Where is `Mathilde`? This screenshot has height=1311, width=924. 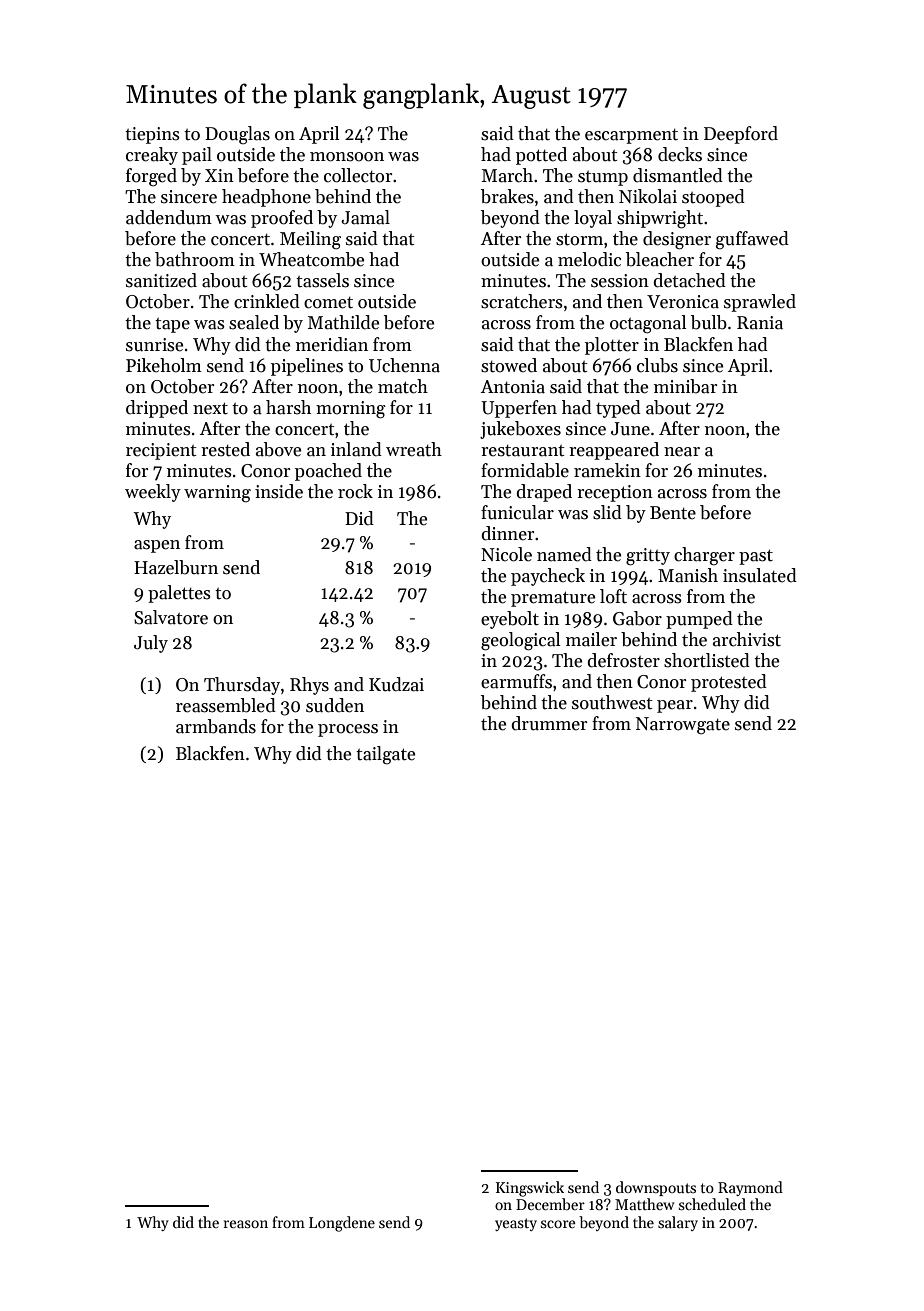
Mathilde is located at coordinates (343, 322).
